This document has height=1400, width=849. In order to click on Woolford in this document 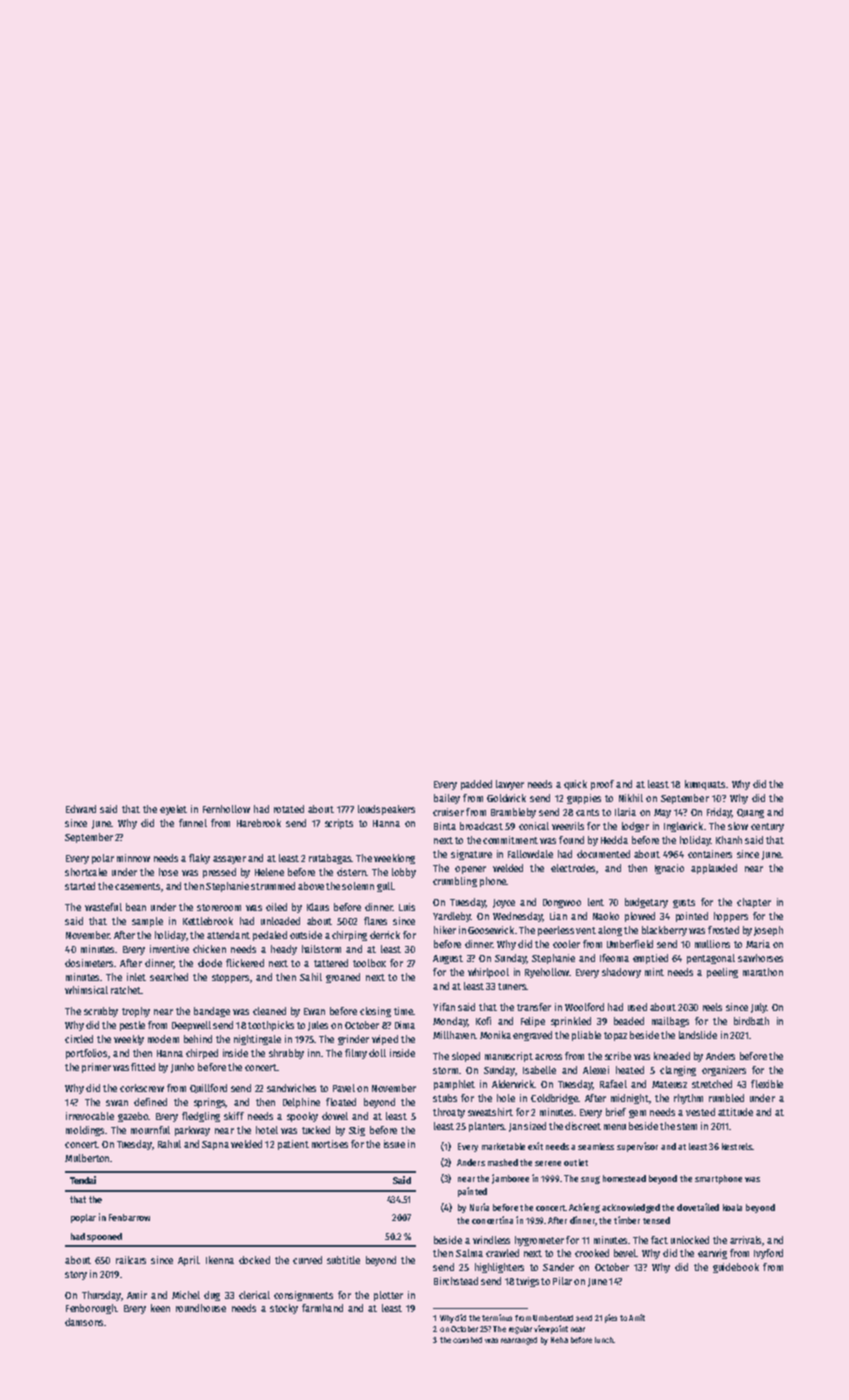, I will do `click(584, 1007)`.
